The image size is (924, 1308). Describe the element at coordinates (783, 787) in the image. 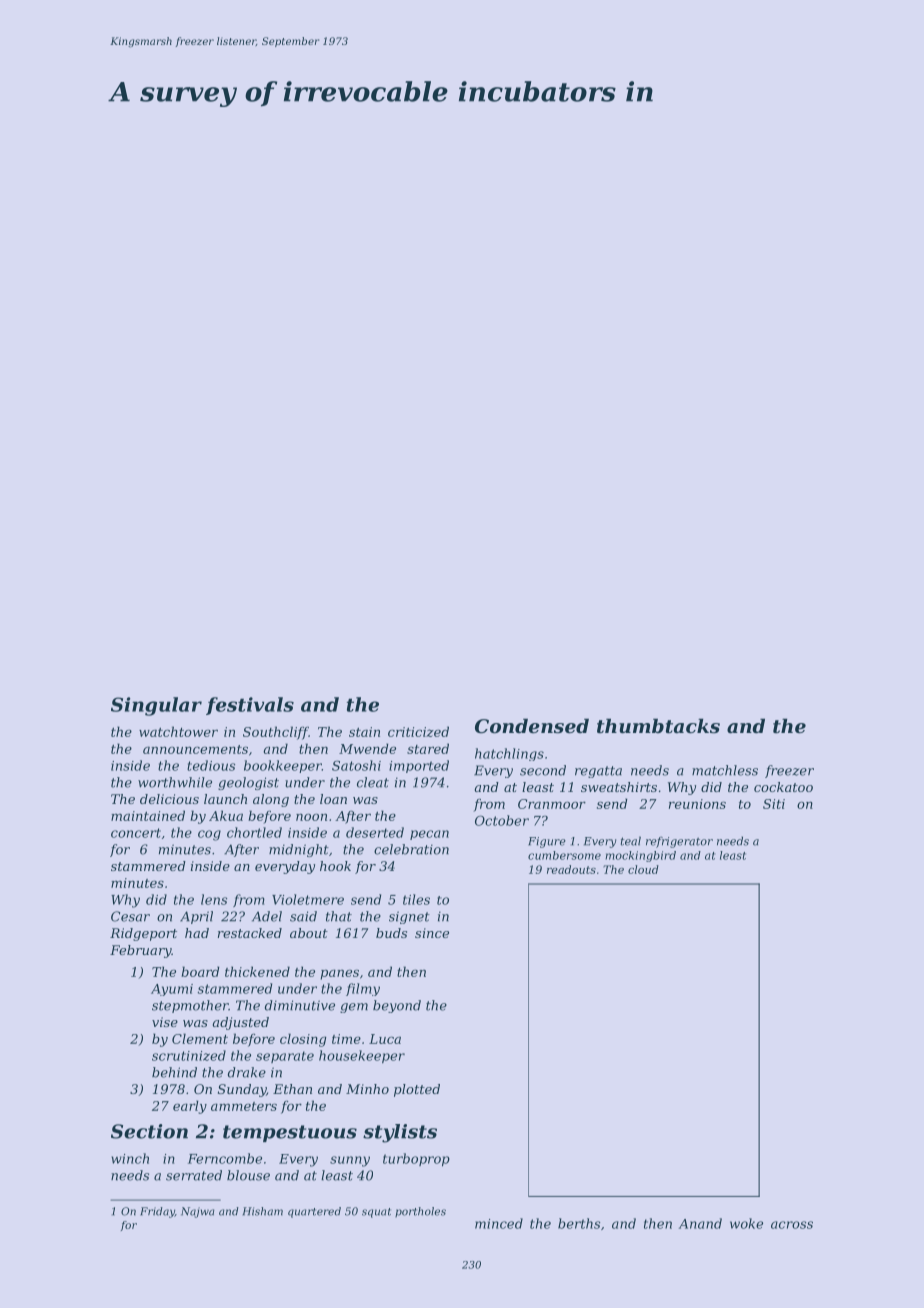

I see `cockatoo` at that location.
